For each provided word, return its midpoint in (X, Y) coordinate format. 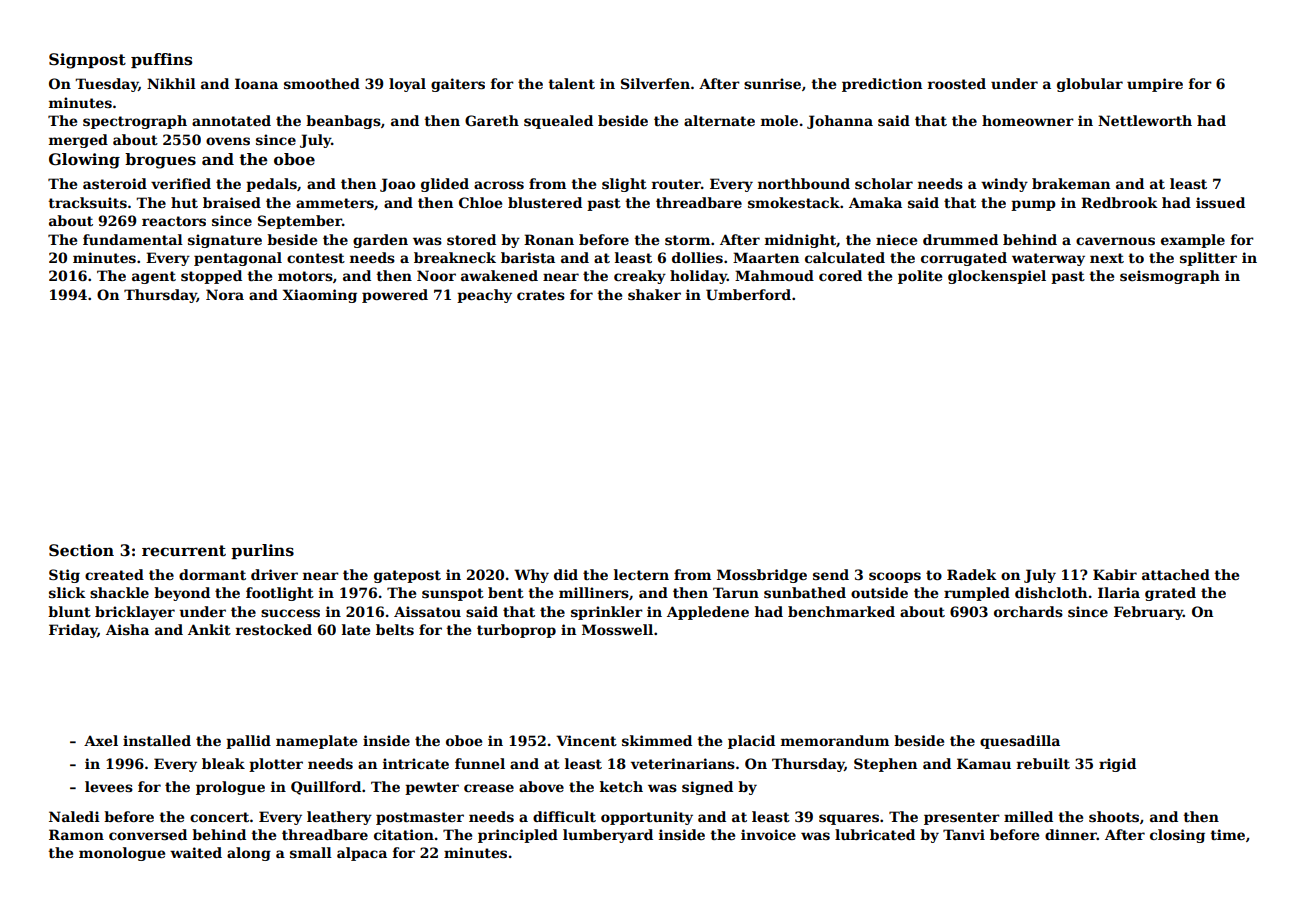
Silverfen (655, 83)
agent (154, 277)
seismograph (1170, 277)
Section (81, 550)
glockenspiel (997, 277)
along (249, 854)
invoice (768, 834)
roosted (957, 83)
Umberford (748, 294)
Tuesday (106, 85)
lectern (641, 574)
